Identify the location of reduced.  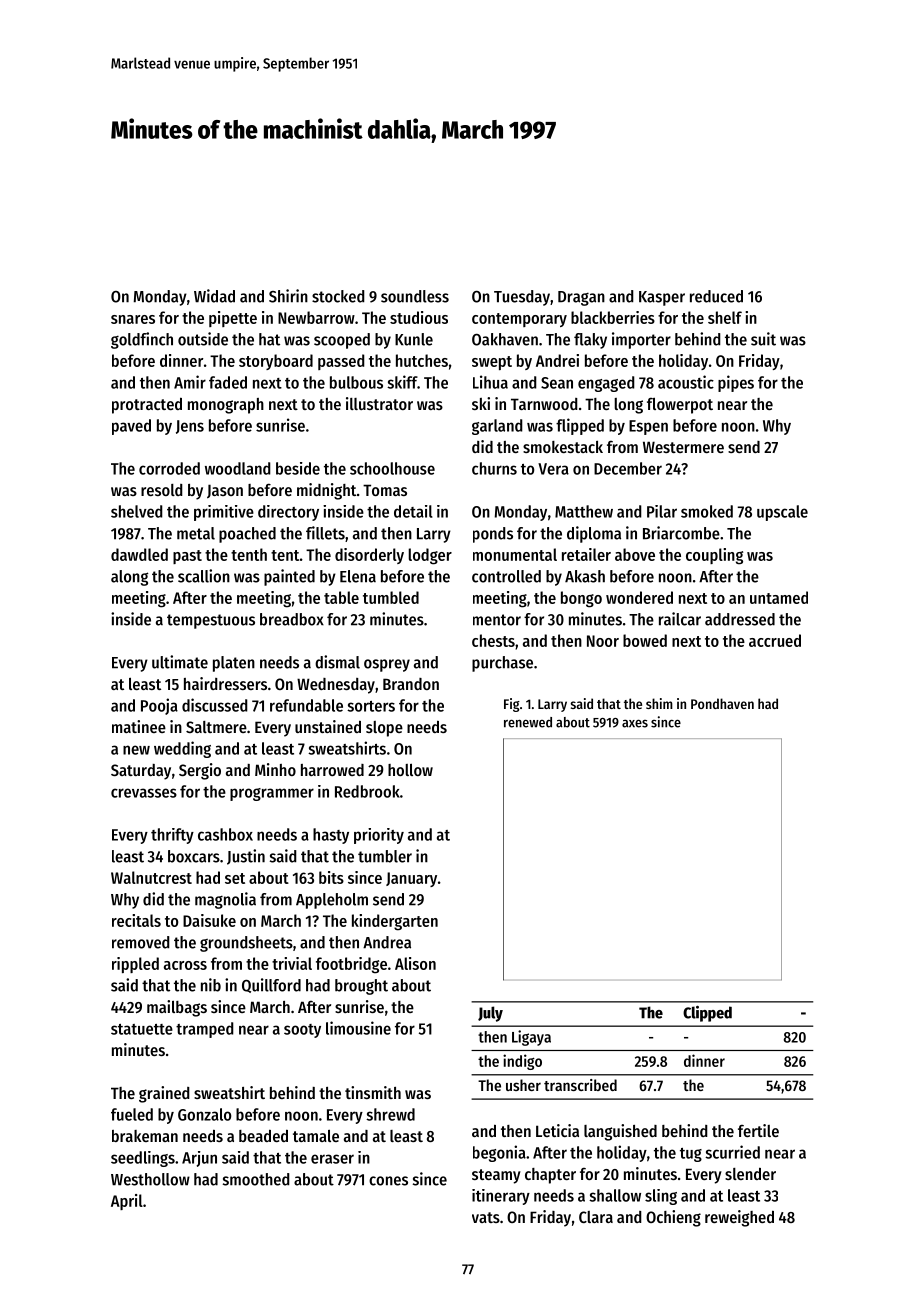
(716, 296).
